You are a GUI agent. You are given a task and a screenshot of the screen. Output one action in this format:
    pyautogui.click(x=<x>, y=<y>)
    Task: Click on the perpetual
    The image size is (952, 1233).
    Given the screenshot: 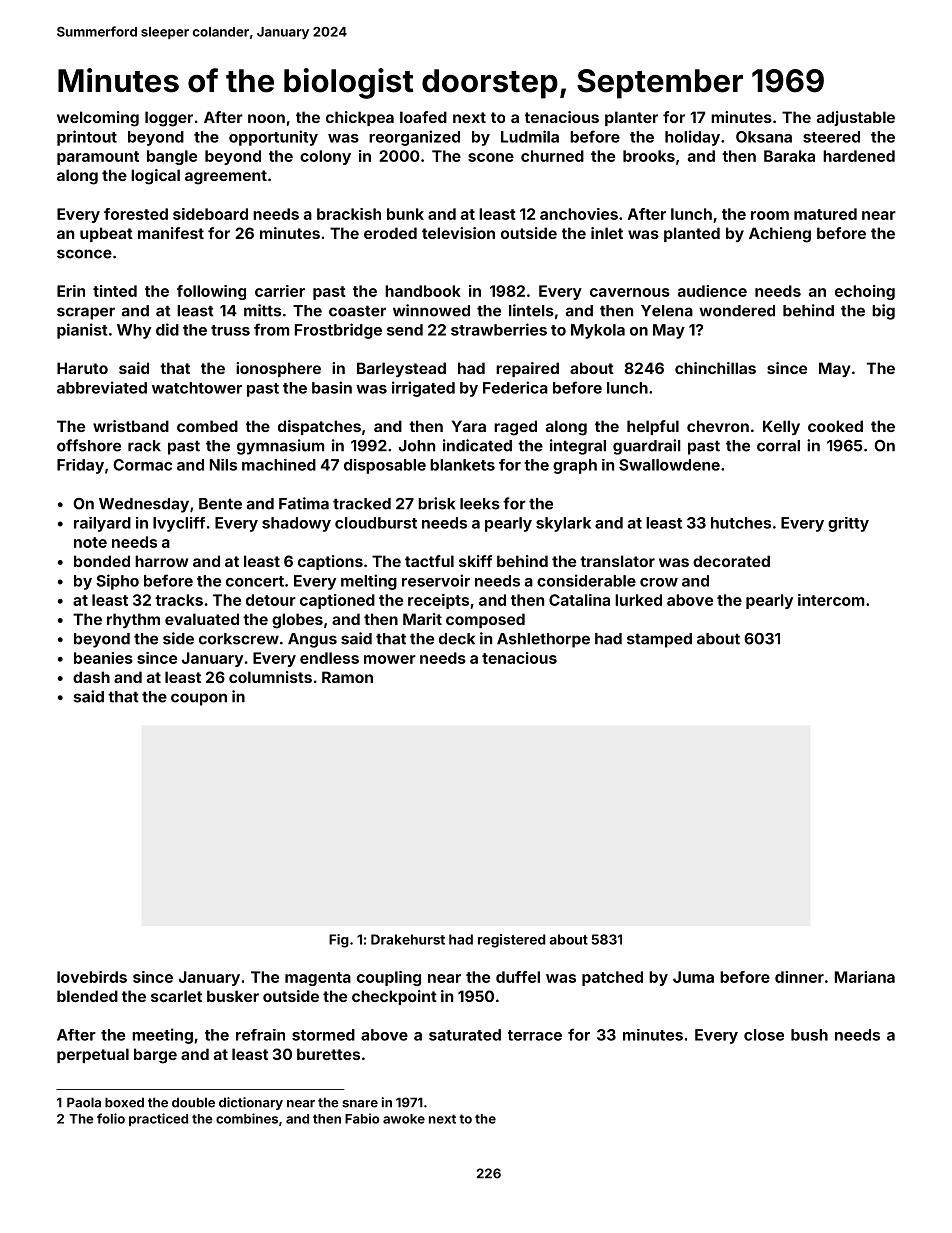 What is the action you would take?
    pyautogui.click(x=93, y=1055)
